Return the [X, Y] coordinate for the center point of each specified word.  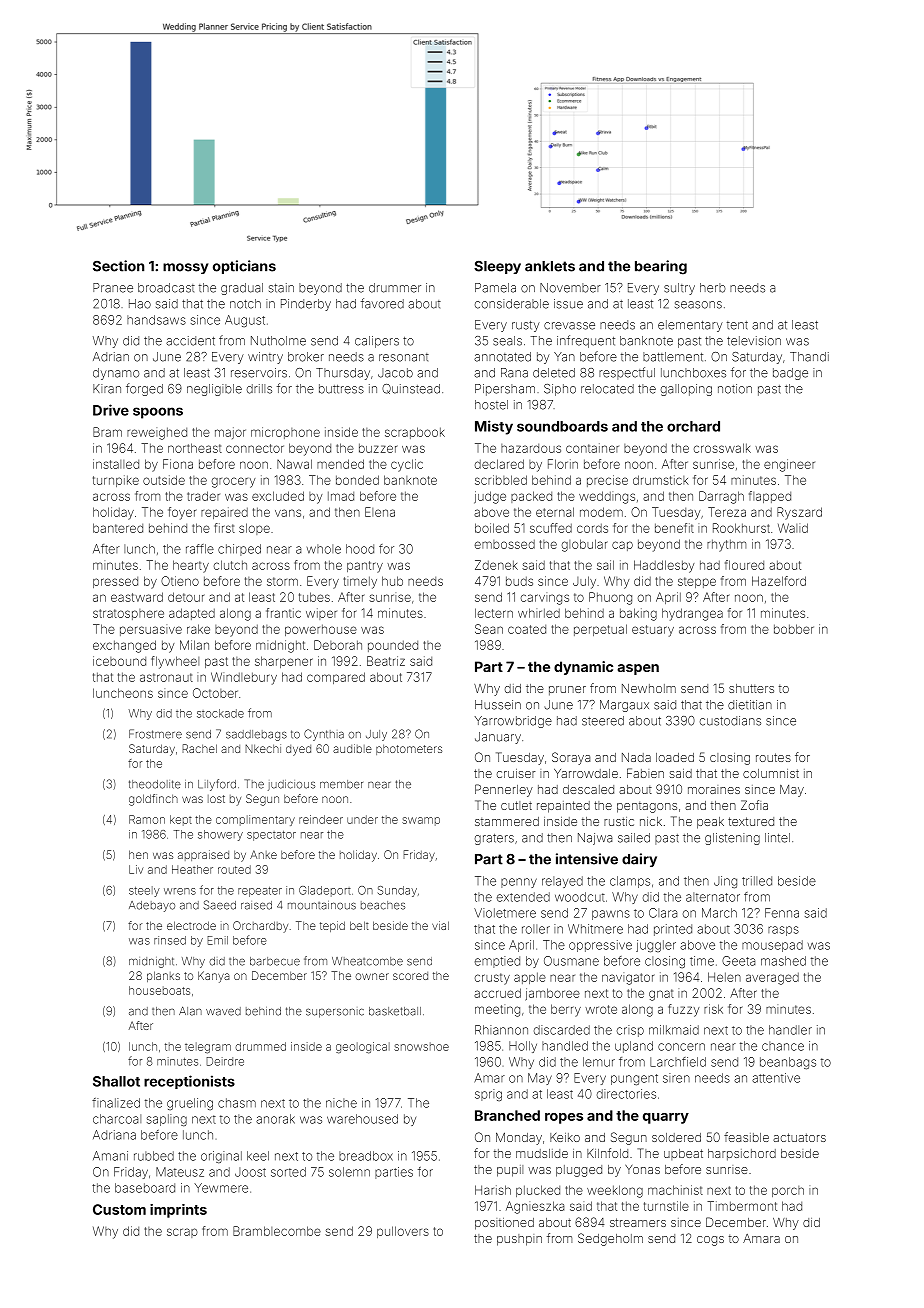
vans [288, 513]
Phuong [610, 598]
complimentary [255, 820]
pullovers [403, 1232]
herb [713, 288]
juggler [656, 946]
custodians [730, 721]
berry [566, 1010]
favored [382, 303]
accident [190, 341]
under [362, 819]
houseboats [159, 990]
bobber [794, 629]
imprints [178, 1211]
